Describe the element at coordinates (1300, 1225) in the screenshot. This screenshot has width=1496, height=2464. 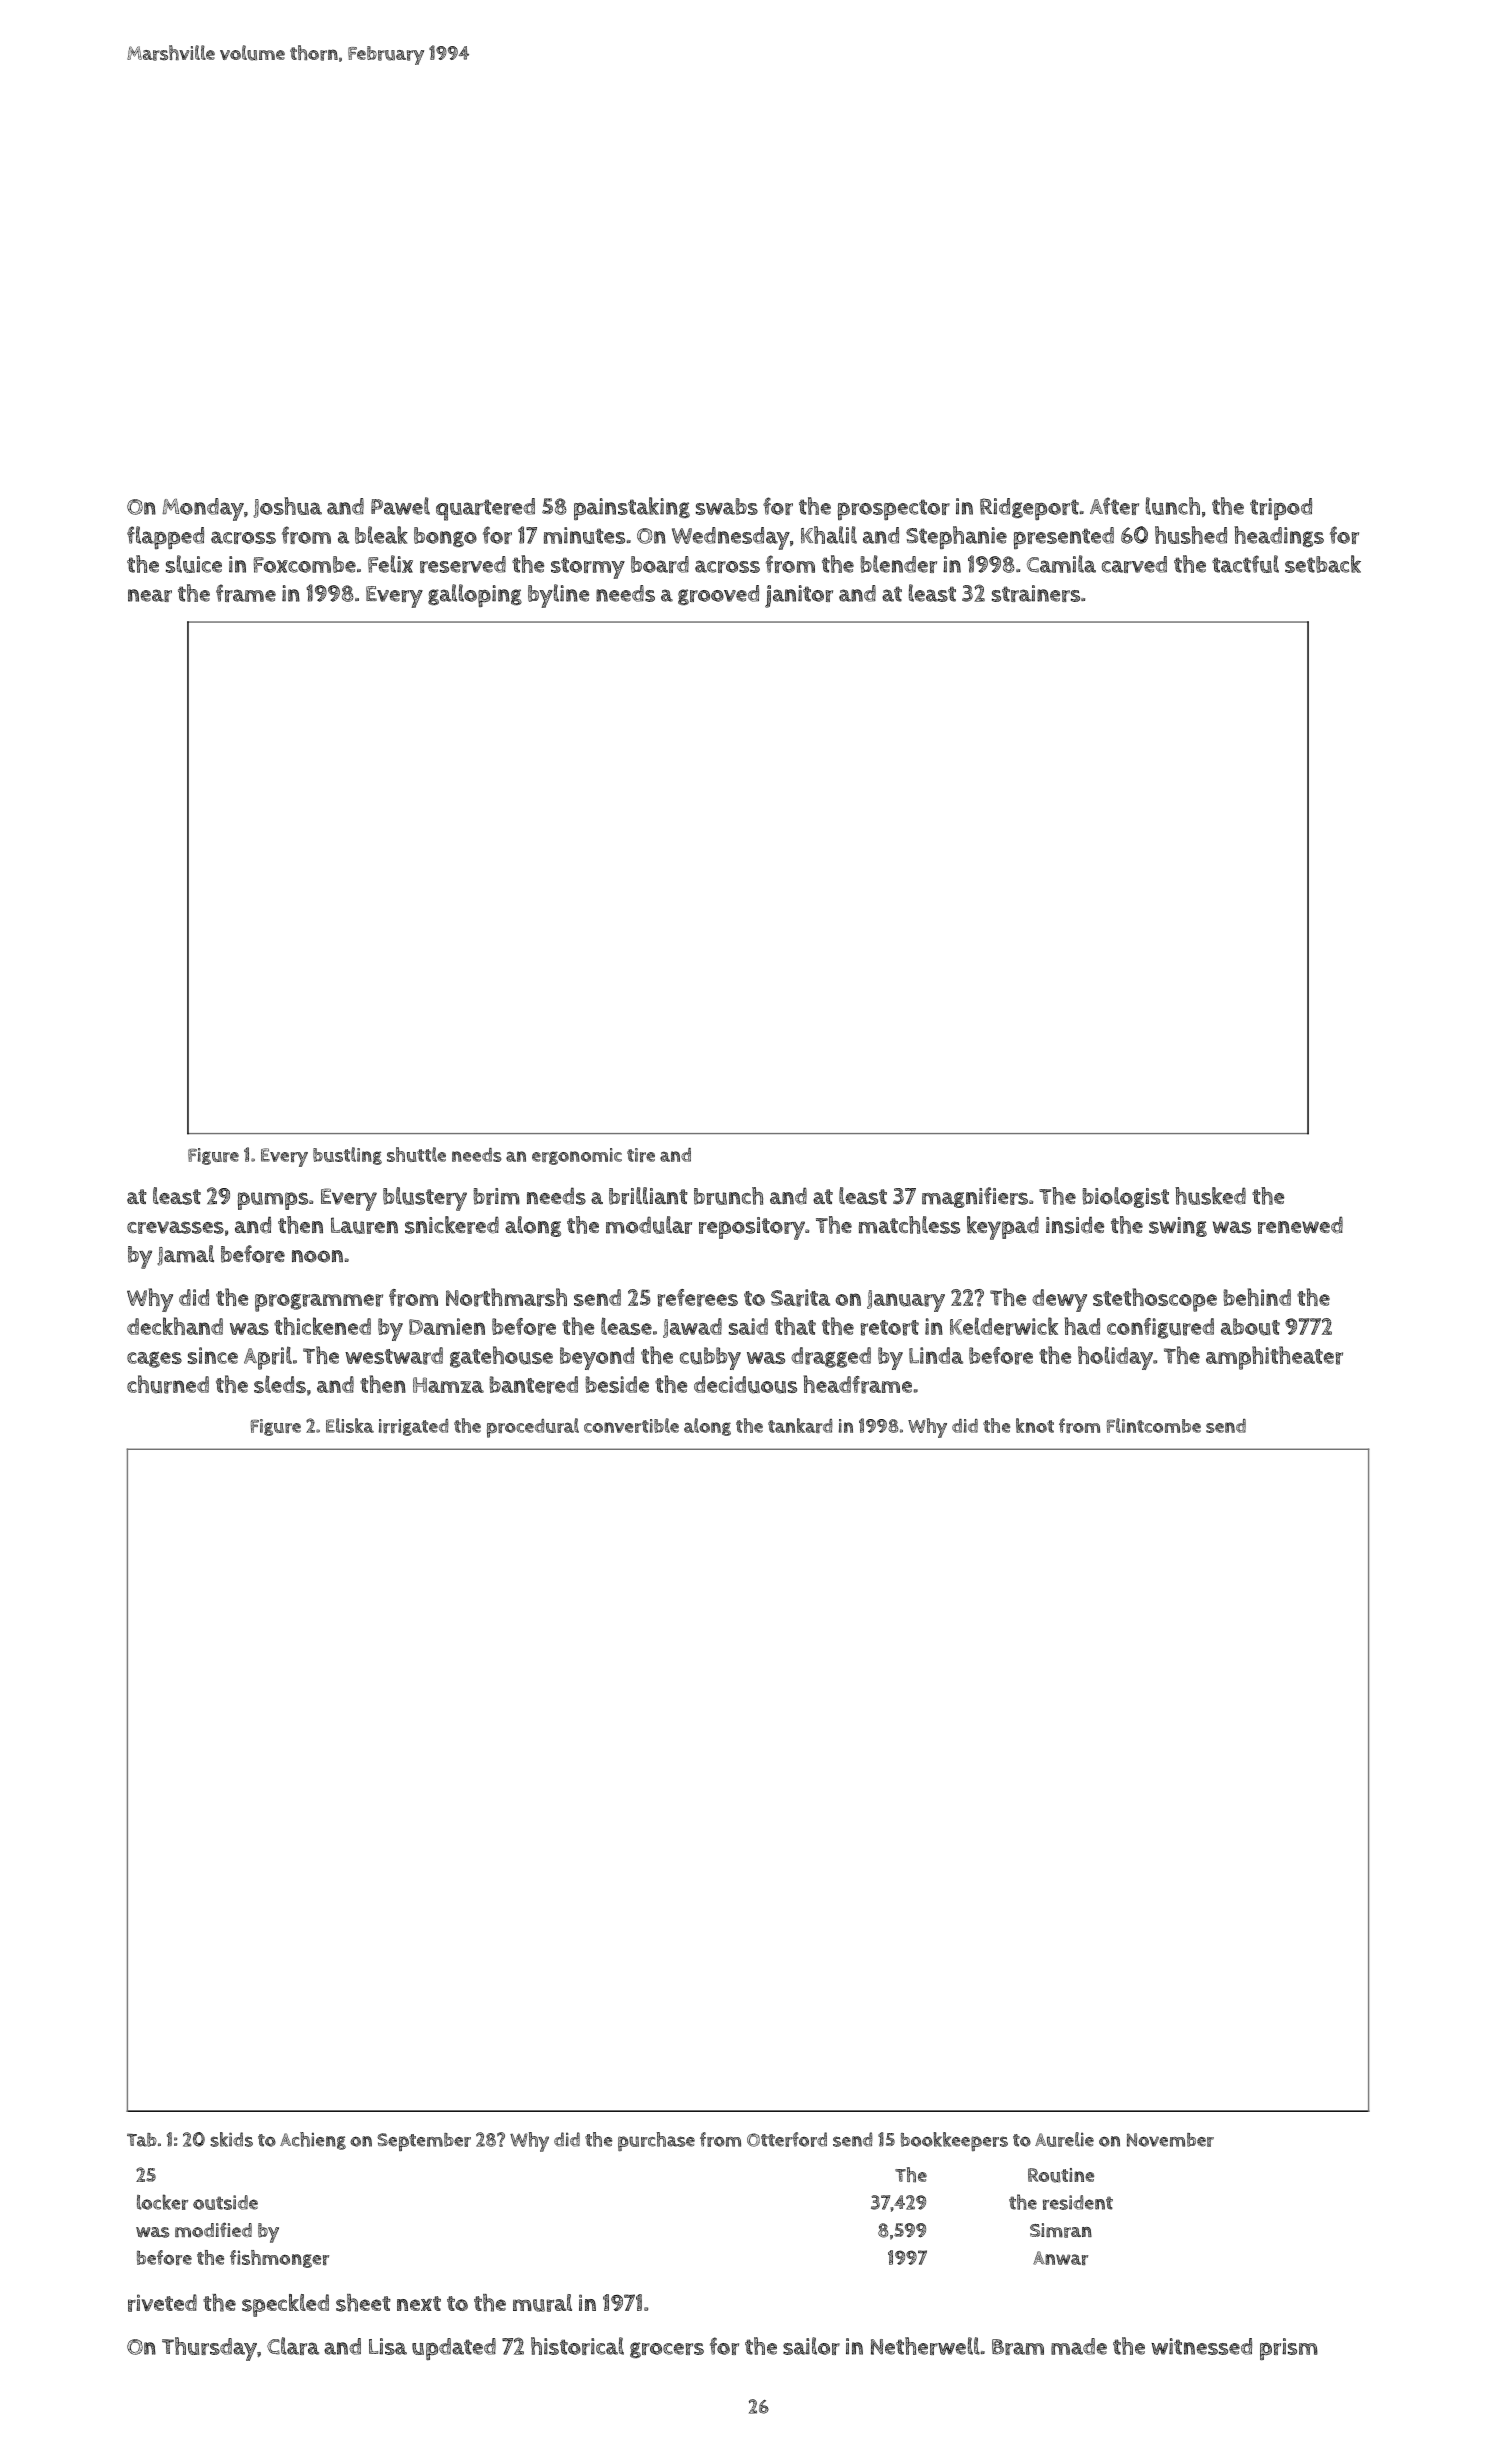
I see `renewed` at that location.
